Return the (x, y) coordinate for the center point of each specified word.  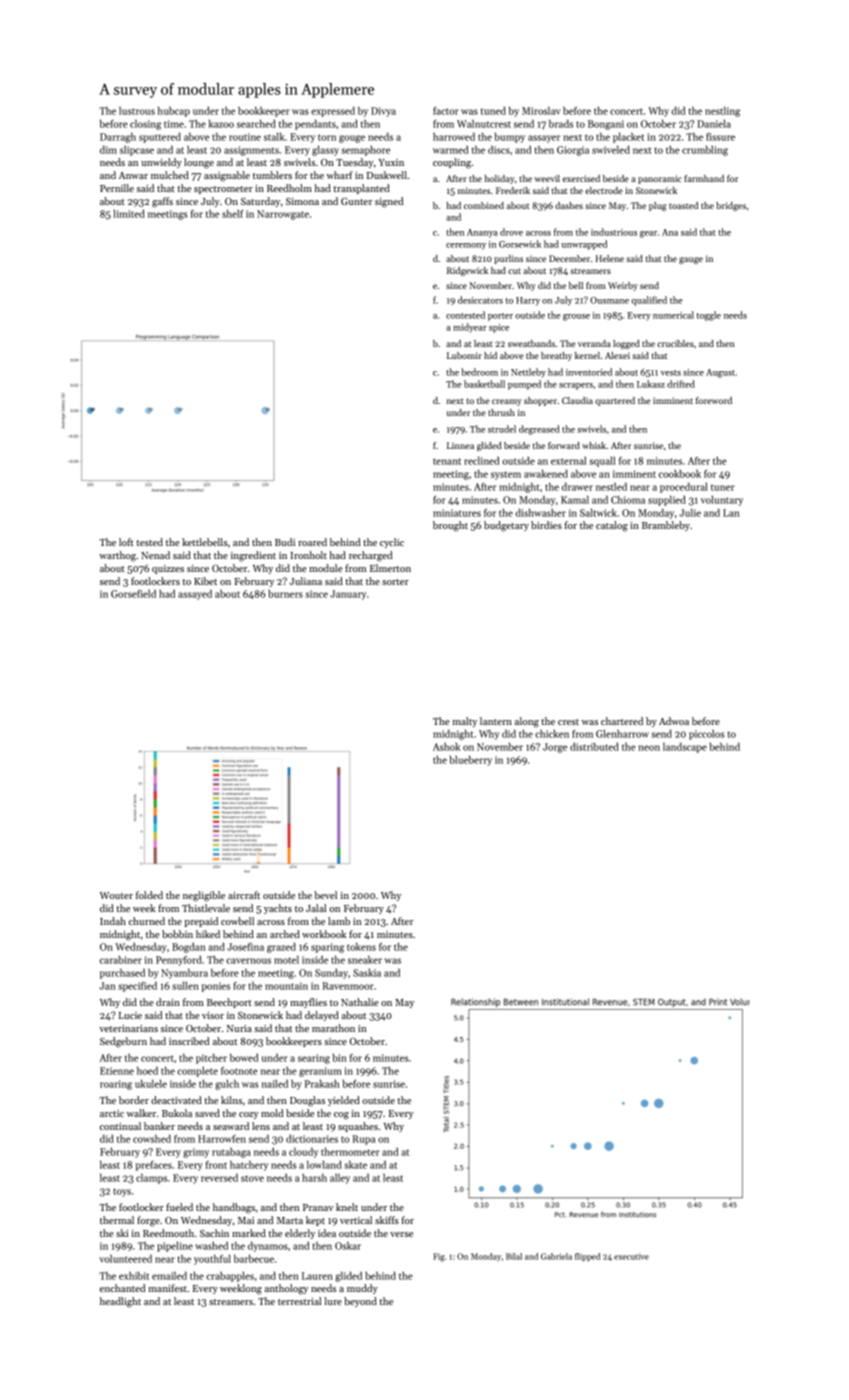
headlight (120, 1302)
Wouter (116, 895)
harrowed (454, 137)
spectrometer (223, 190)
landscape (685, 748)
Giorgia (573, 151)
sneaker (365, 960)
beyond (360, 1302)
